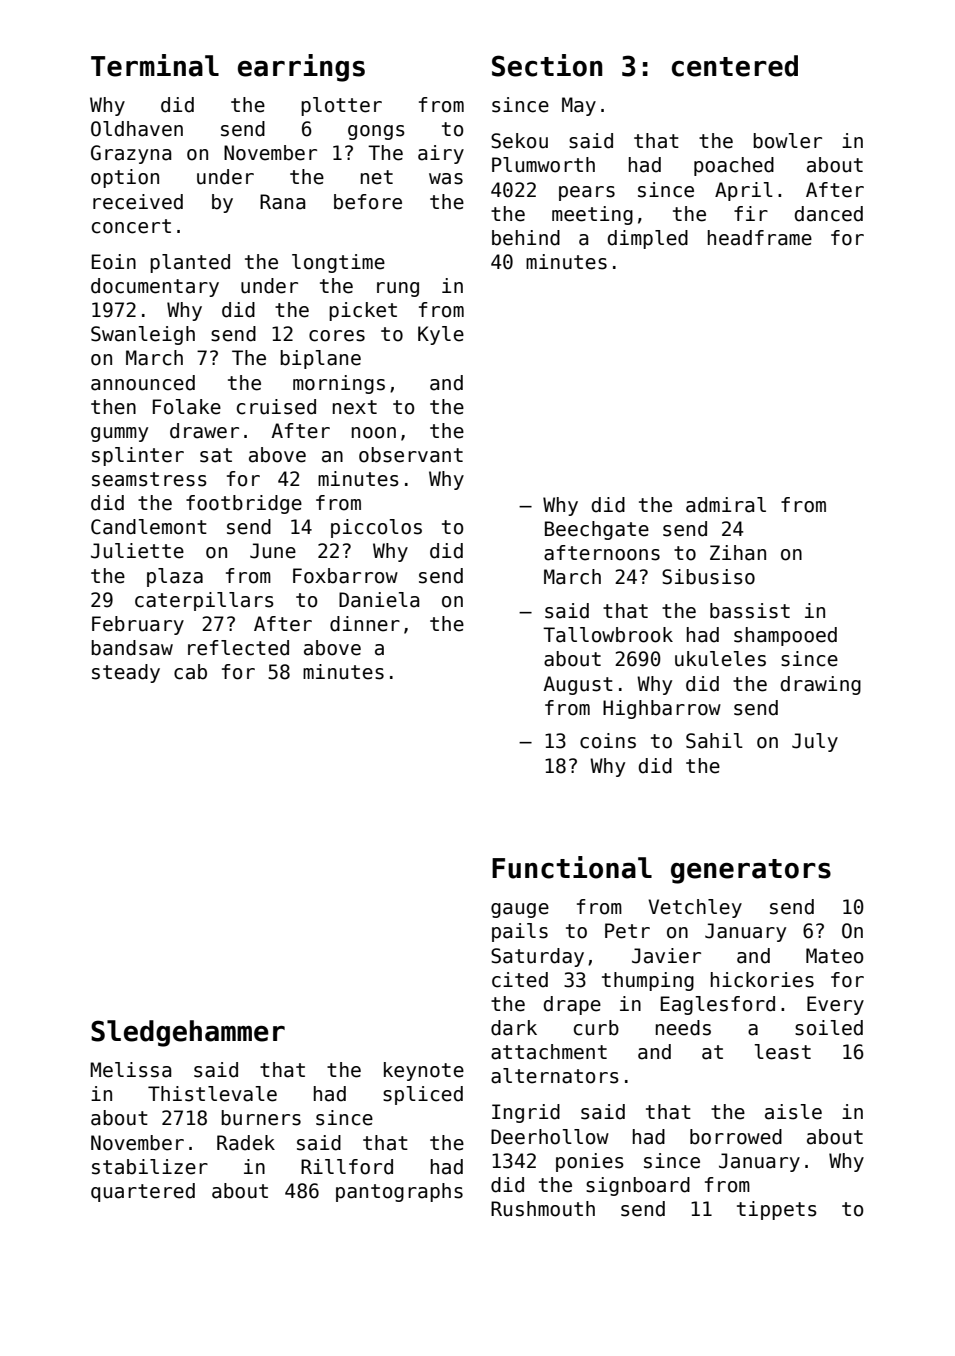  What do you see at coordinates (815, 742) in the screenshot?
I see `July` at bounding box center [815, 742].
